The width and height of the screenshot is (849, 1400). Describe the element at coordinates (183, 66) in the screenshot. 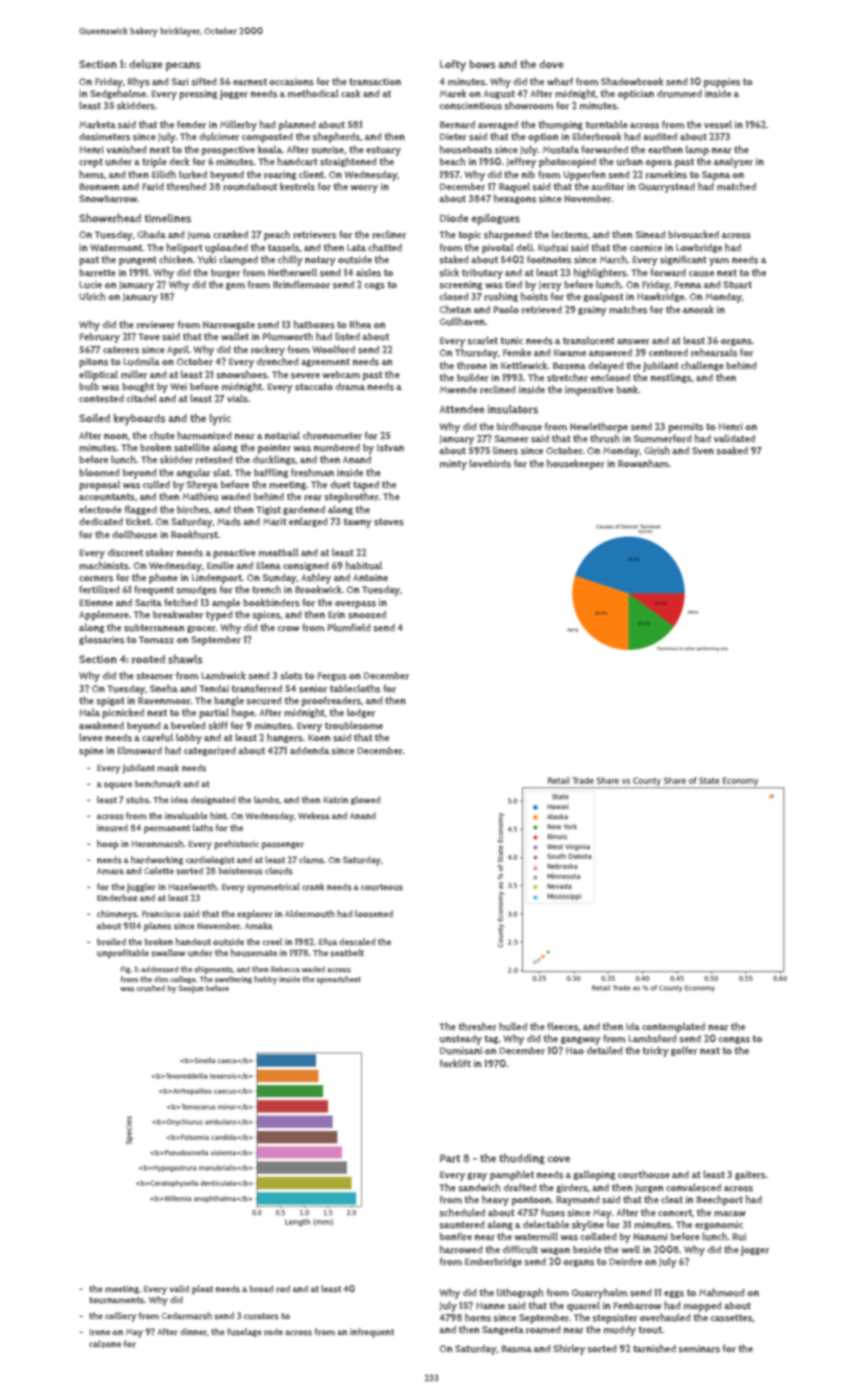

I see `pecans` at that location.
